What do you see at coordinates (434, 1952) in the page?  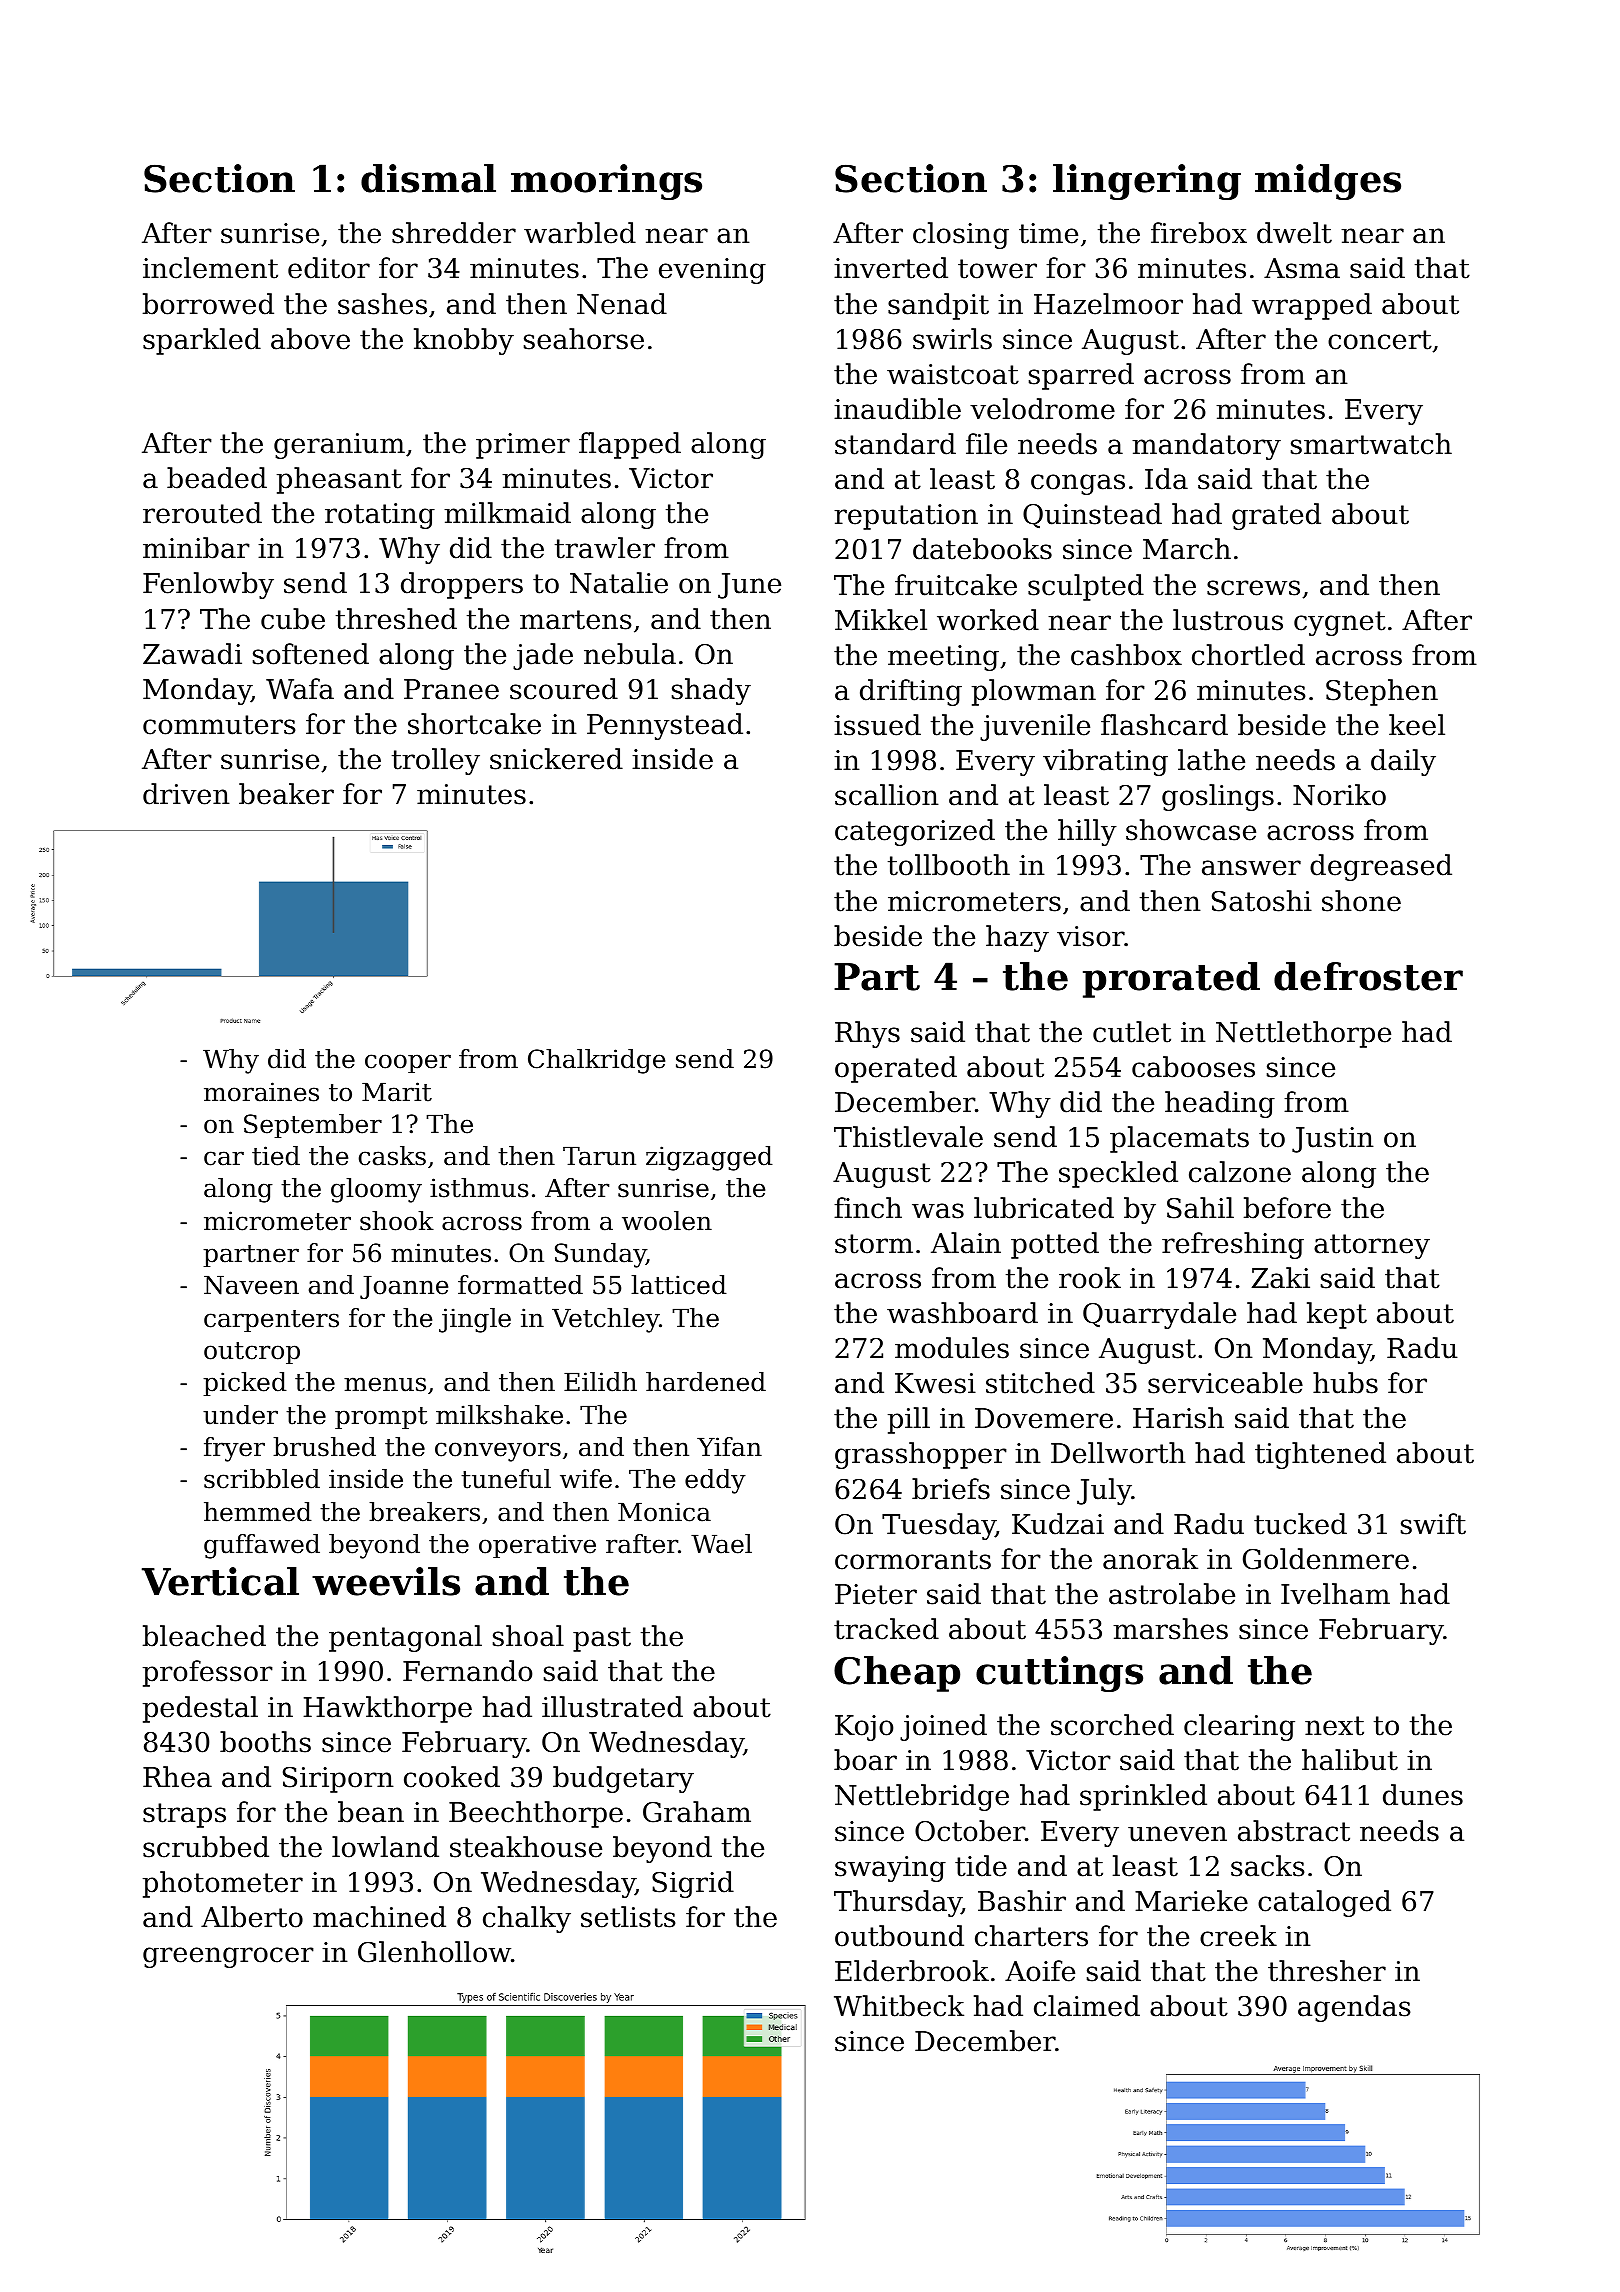 I see `Glenhollow` at bounding box center [434, 1952].
